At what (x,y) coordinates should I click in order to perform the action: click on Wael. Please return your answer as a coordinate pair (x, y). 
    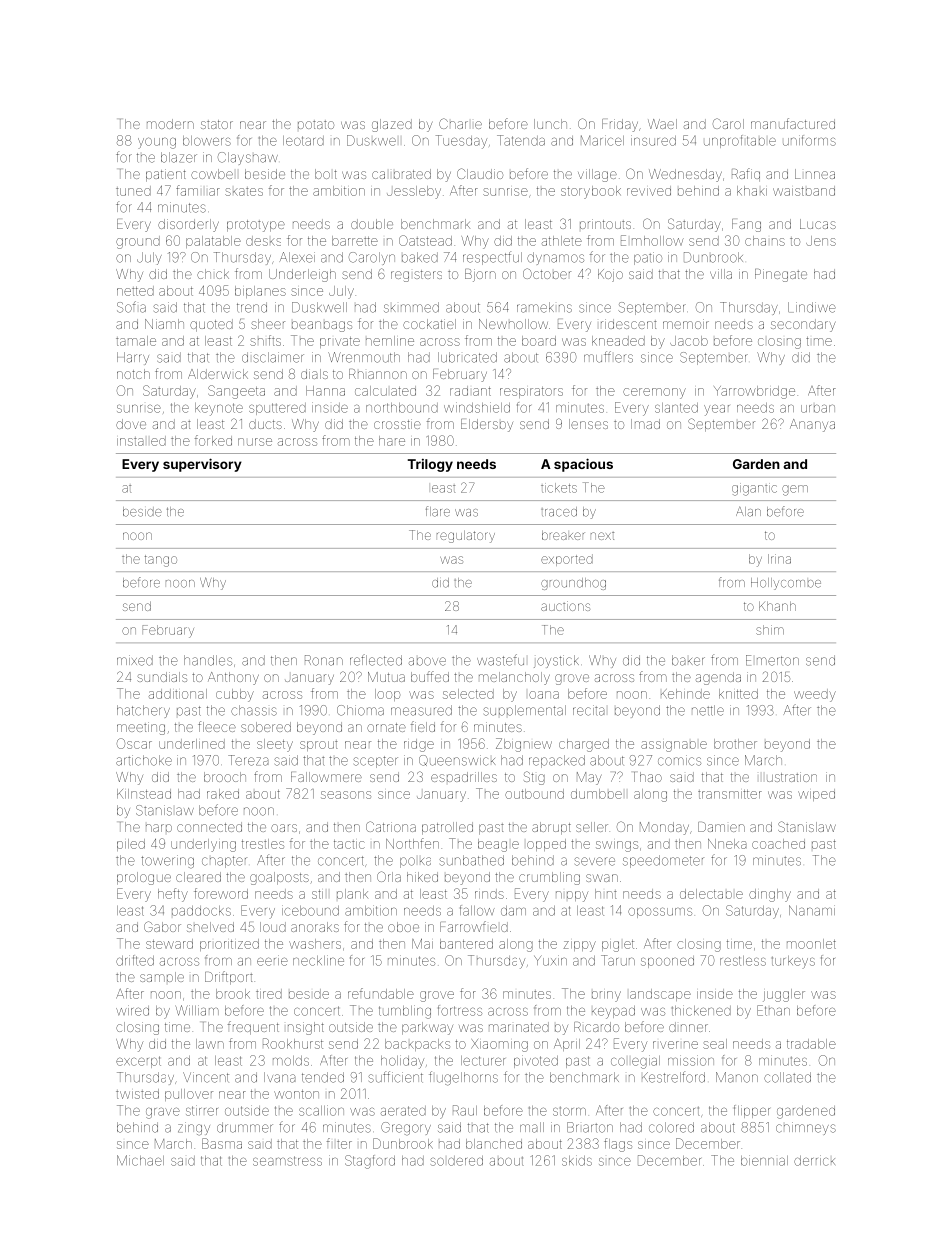
    Looking at the image, I should click on (662, 124).
